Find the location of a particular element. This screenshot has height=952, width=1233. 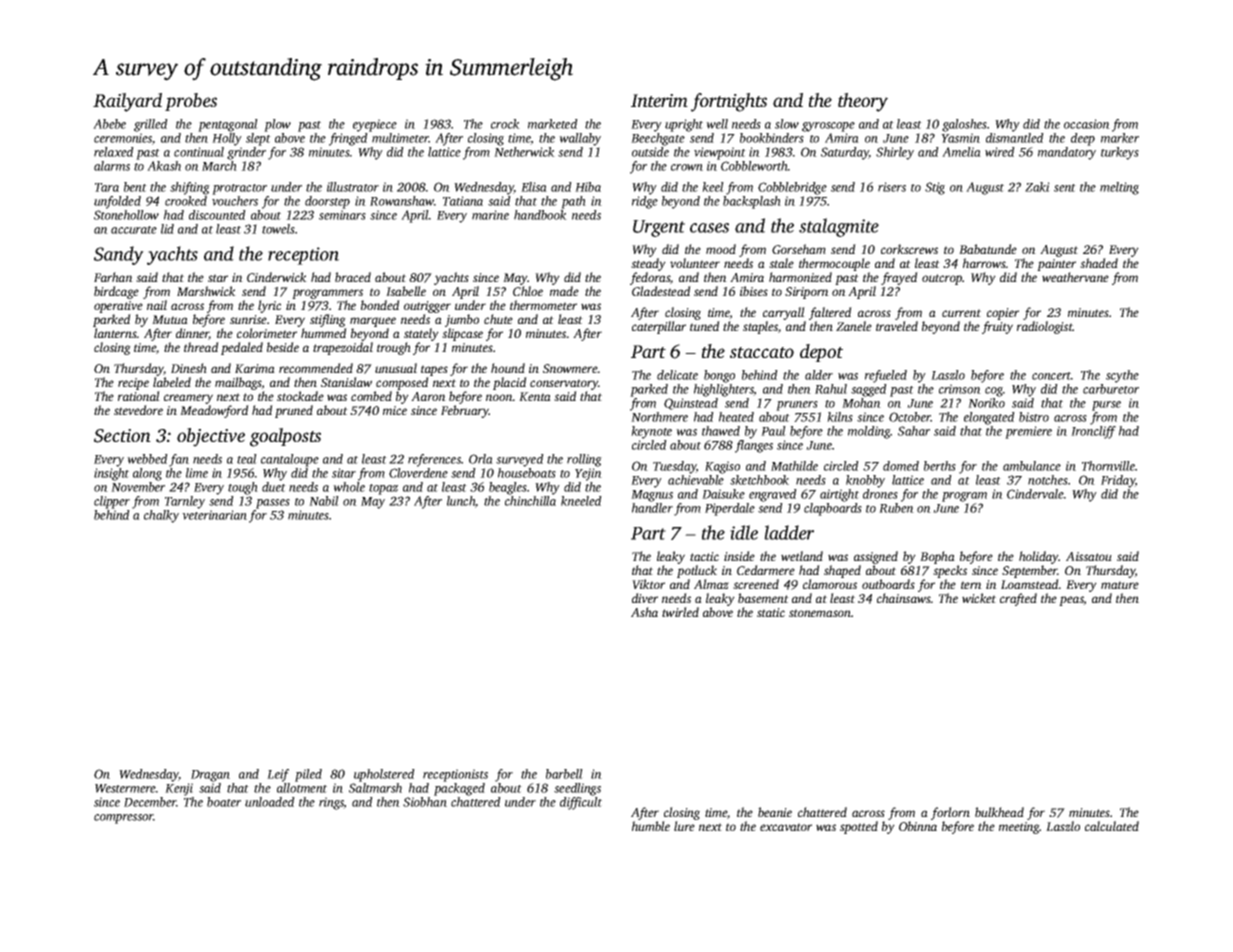

packaged is located at coordinates (459, 789).
